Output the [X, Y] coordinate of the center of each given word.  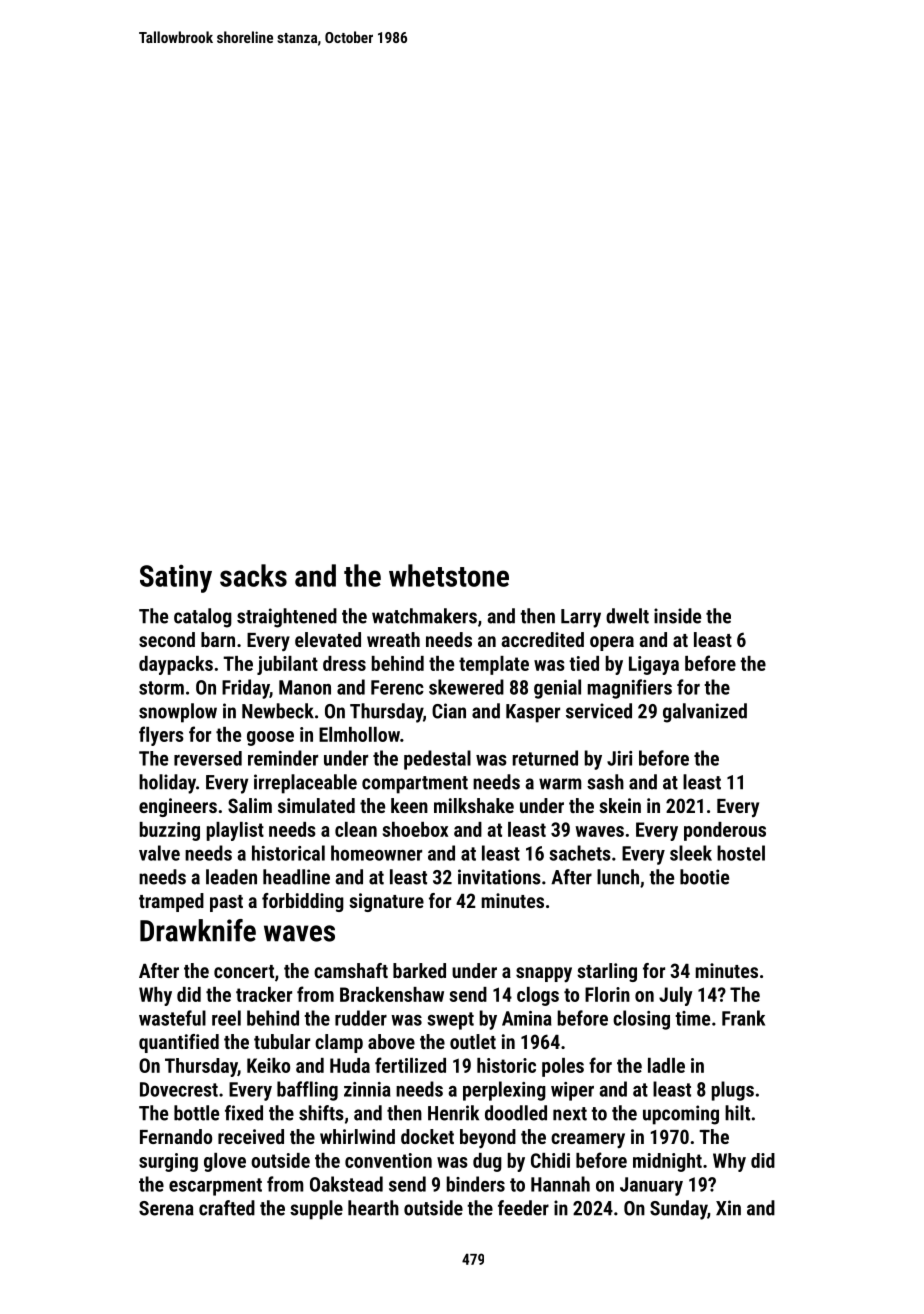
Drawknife [198, 930]
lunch [618, 877]
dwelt [627, 616]
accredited [543, 639]
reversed [208, 758]
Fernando [176, 1136]
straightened [287, 618]
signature [386, 902]
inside [677, 616]
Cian [449, 711]
